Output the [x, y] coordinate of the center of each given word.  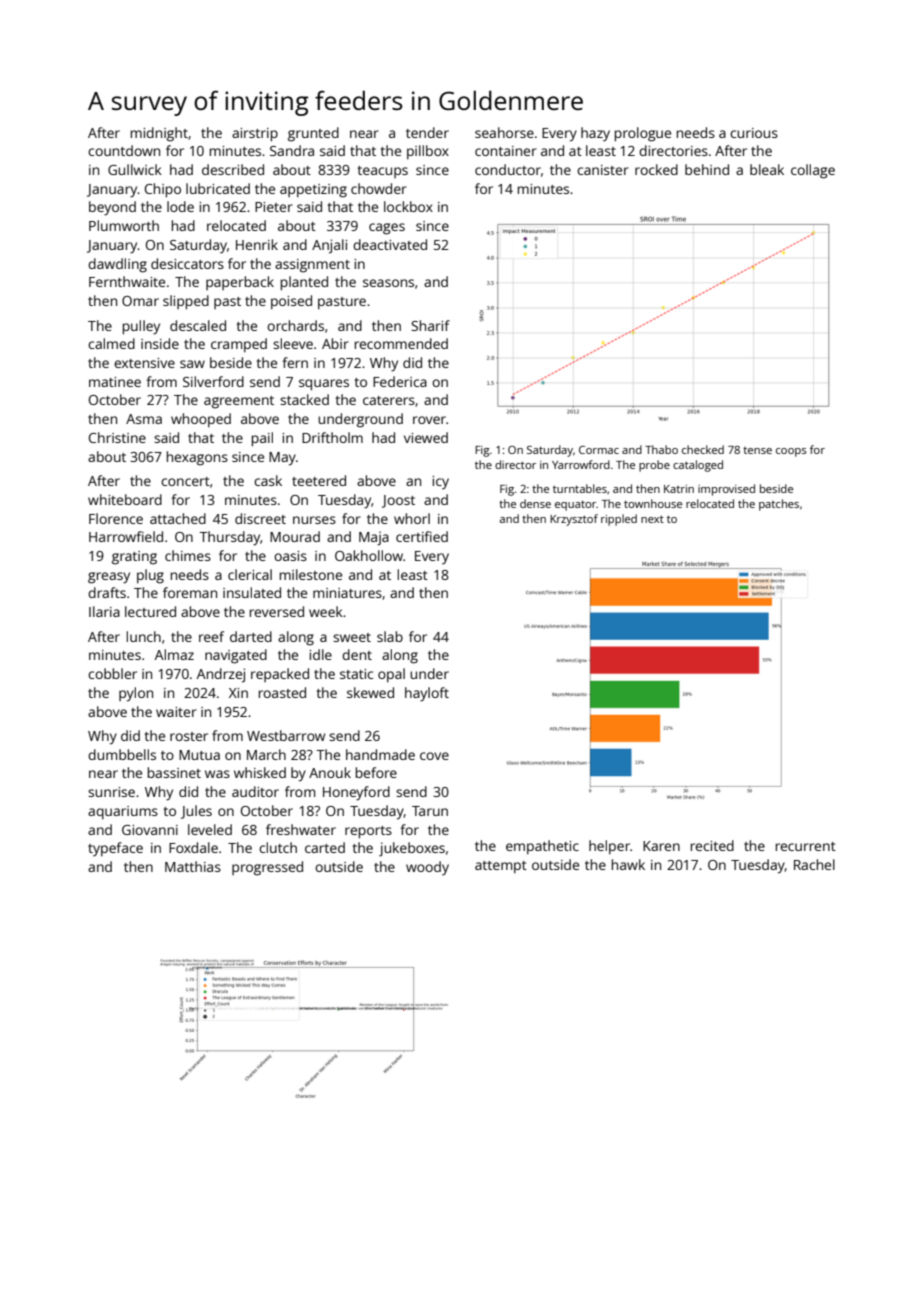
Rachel [814, 864]
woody [427, 868]
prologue [643, 134]
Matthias [193, 866]
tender [427, 132]
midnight [159, 134]
